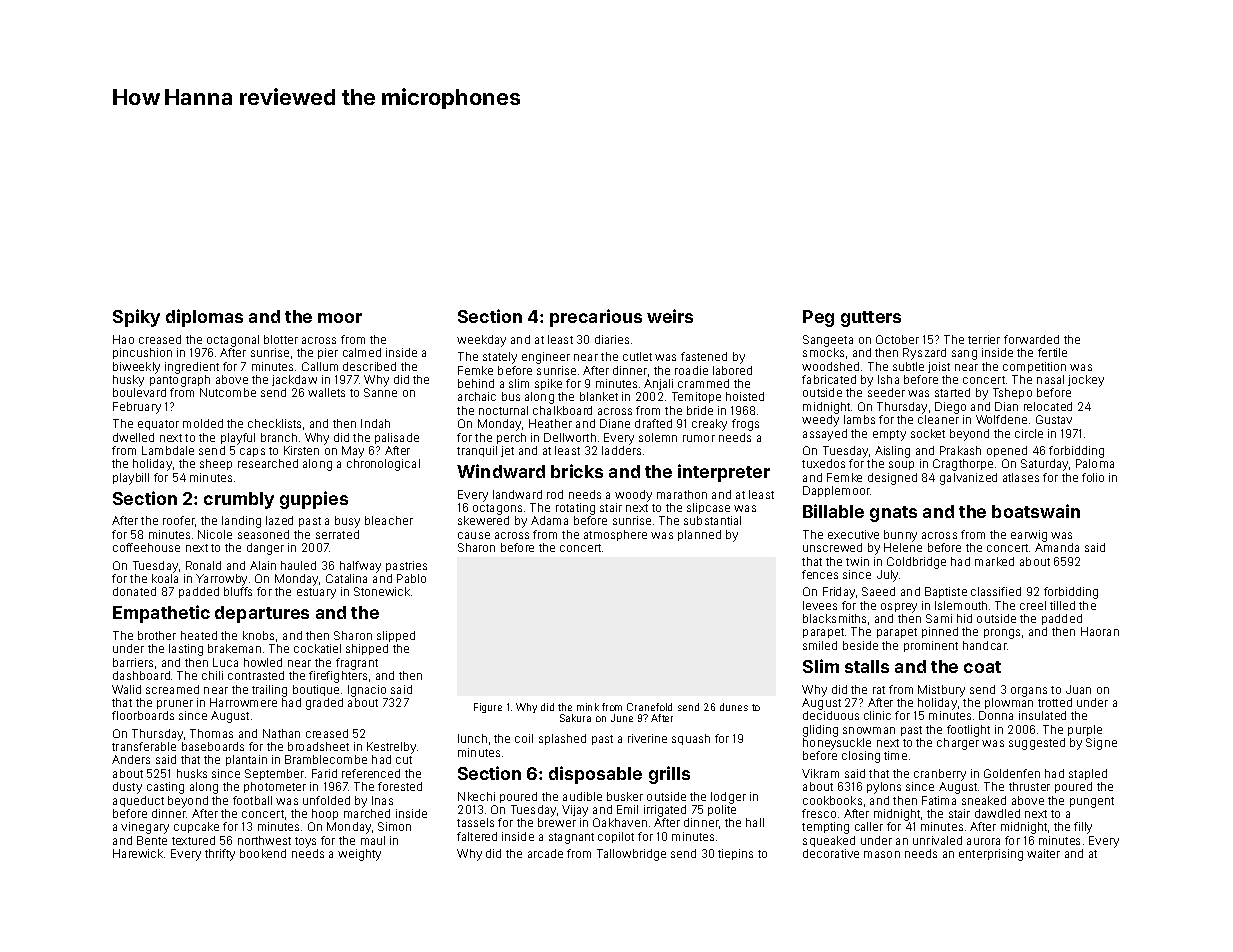 The image size is (1233, 952). Describe the element at coordinates (1043, 853) in the screenshot. I see `waiter` at that location.
